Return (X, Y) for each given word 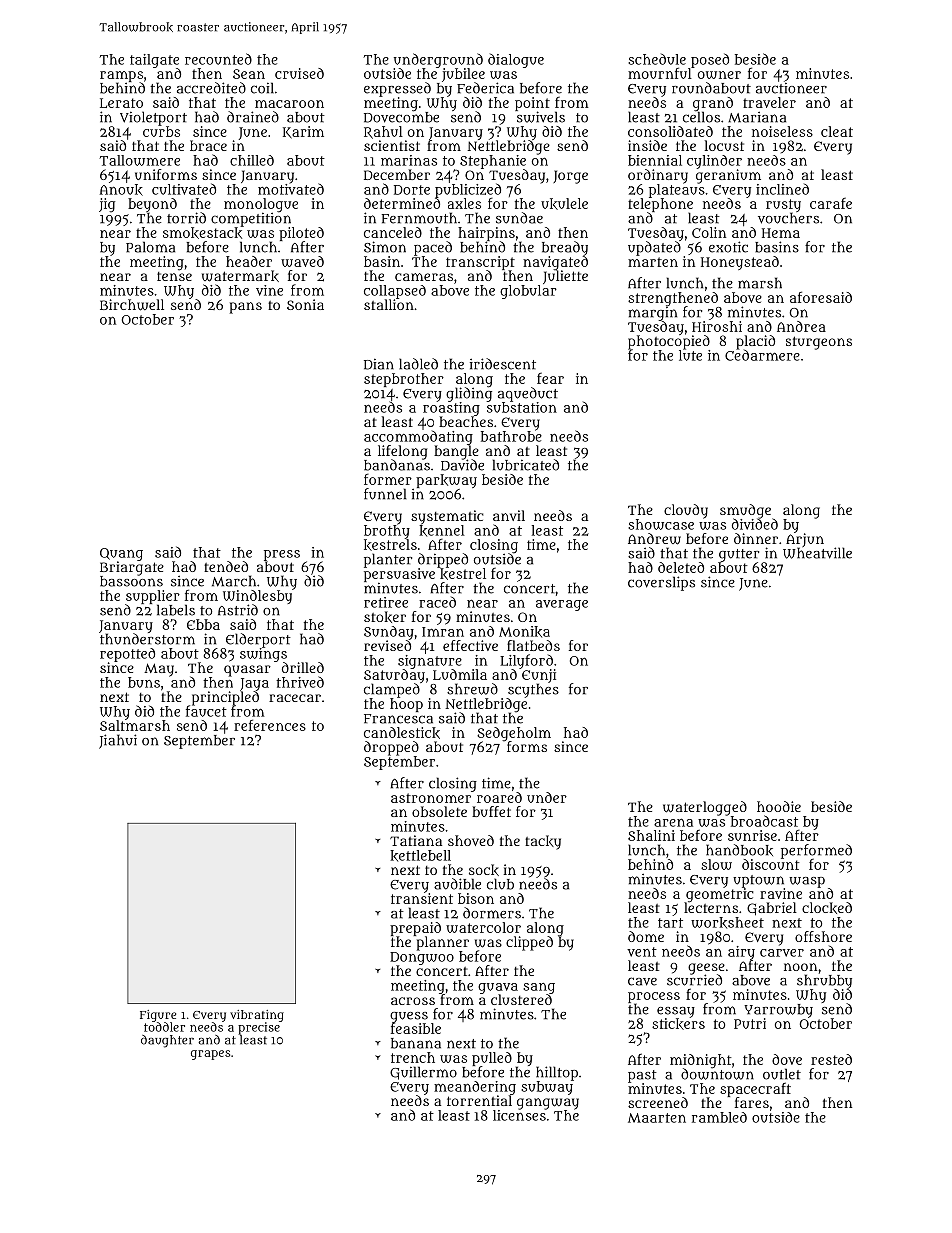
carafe (831, 203)
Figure (158, 1016)
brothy (387, 532)
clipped (529, 943)
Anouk (121, 190)
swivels (541, 117)
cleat (837, 131)
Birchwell (132, 305)
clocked (827, 908)
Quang (121, 554)
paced (433, 248)
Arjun (805, 540)
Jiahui (118, 741)
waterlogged (705, 808)
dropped (391, 748)
